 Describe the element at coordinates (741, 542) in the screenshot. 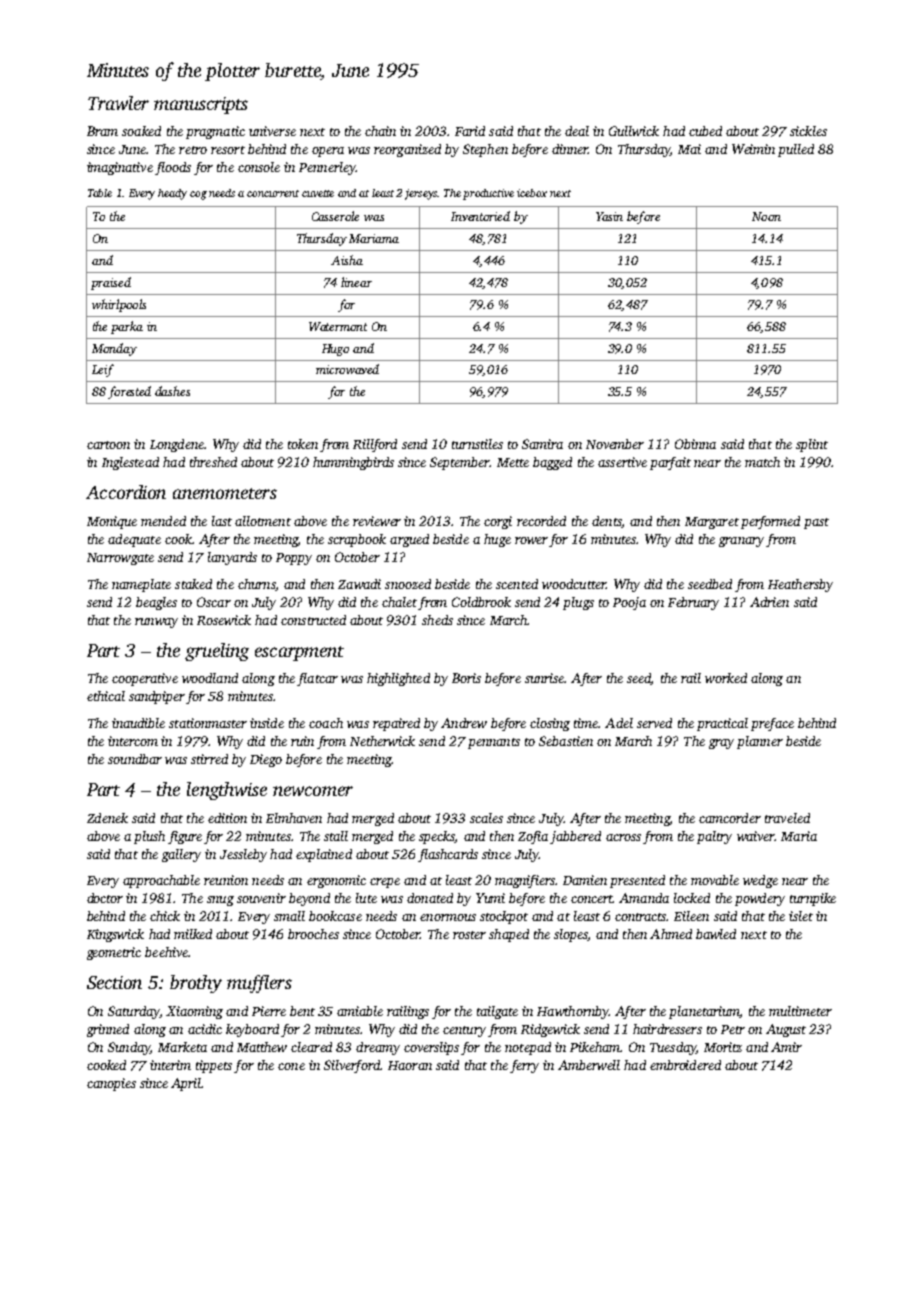

I see `granary` at that location.
